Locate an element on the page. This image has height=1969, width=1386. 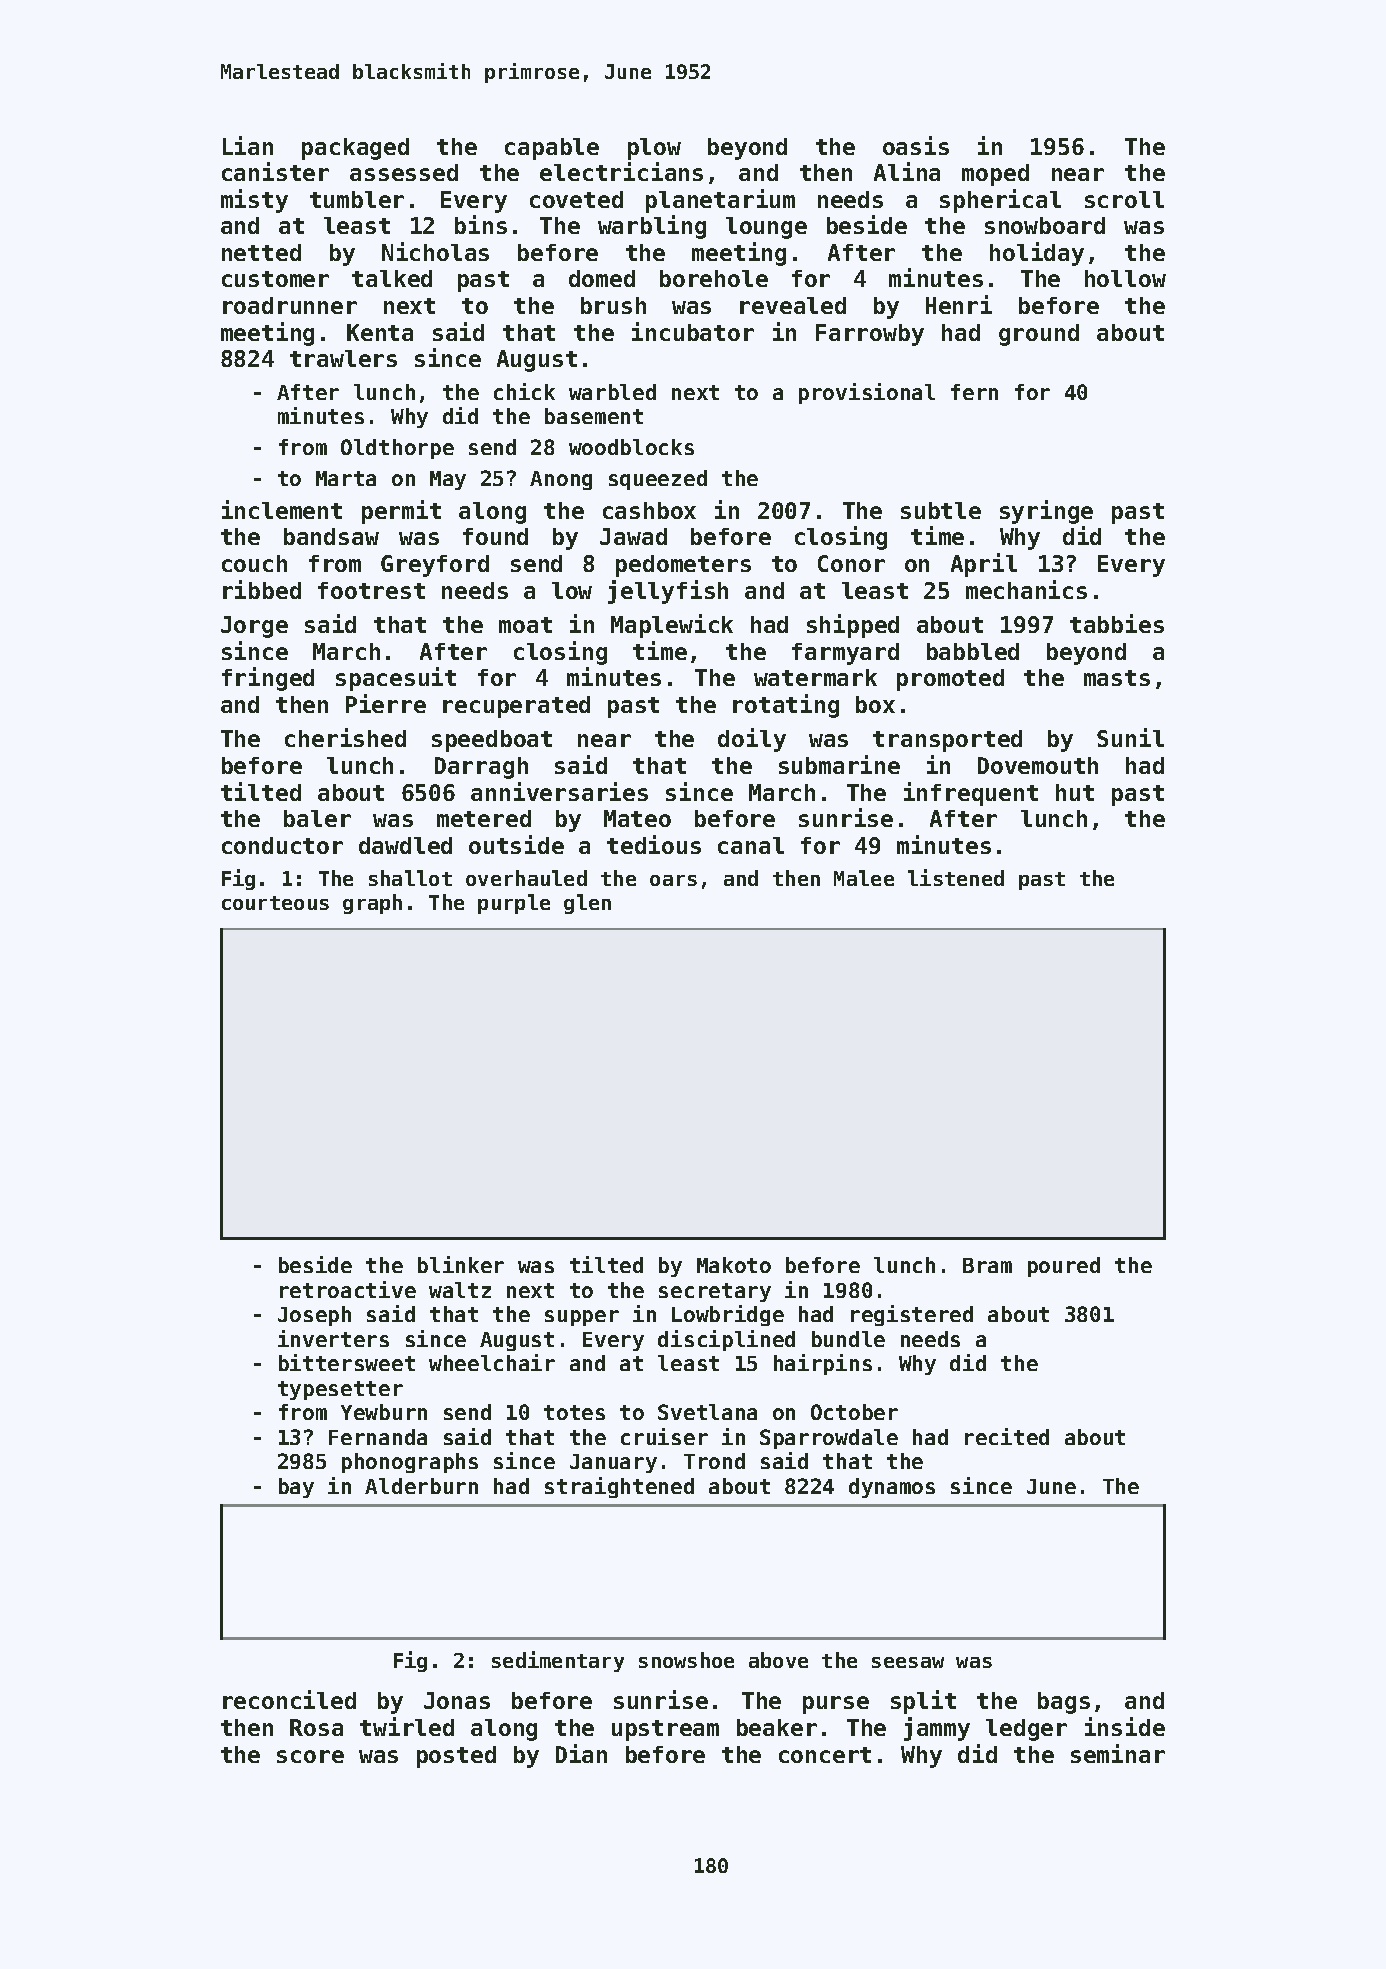
totes is located at coordinates (574, 1412).
